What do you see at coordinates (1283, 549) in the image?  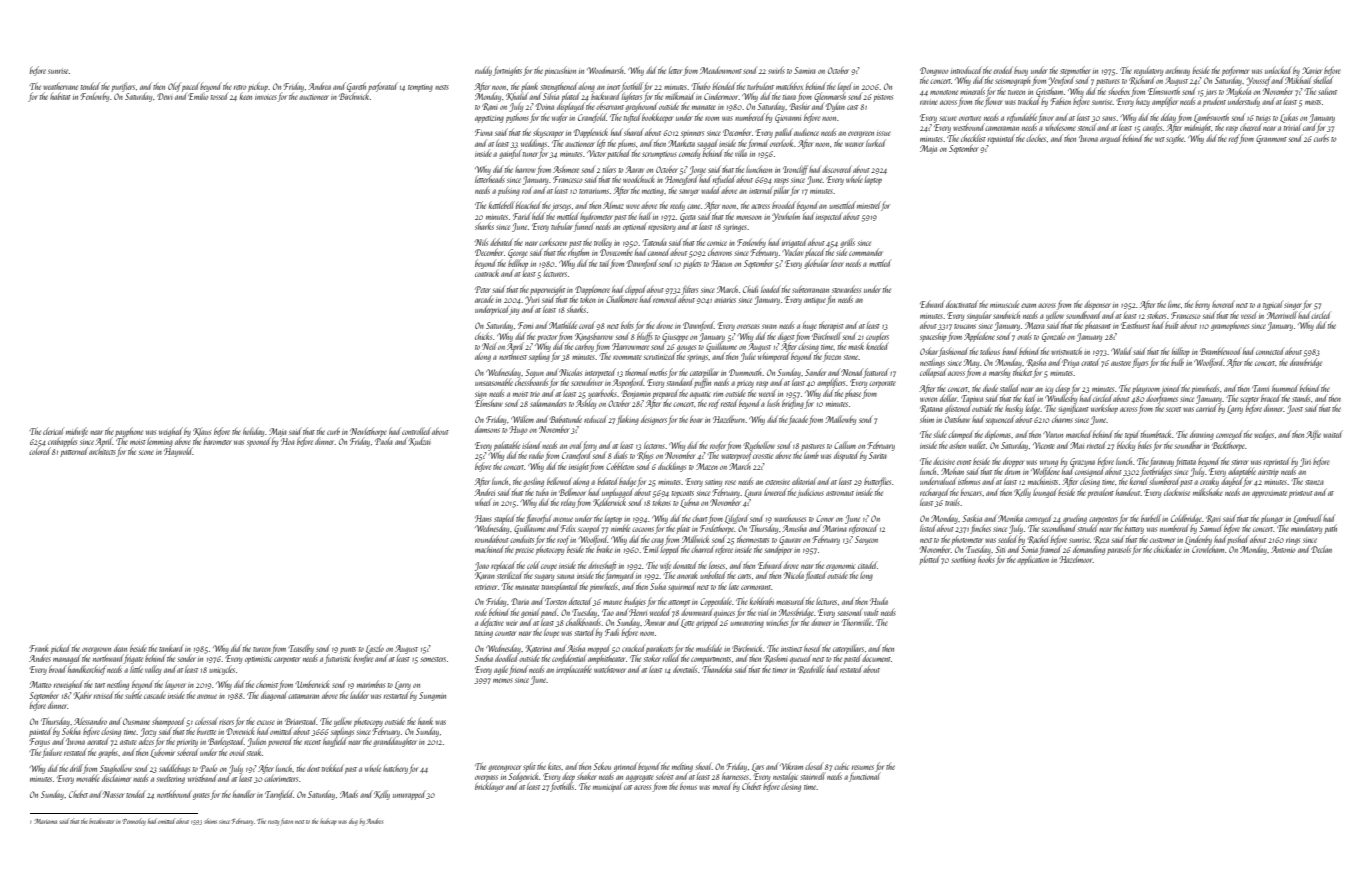 I see `Antonio` at bounding box center [1283, 549].
